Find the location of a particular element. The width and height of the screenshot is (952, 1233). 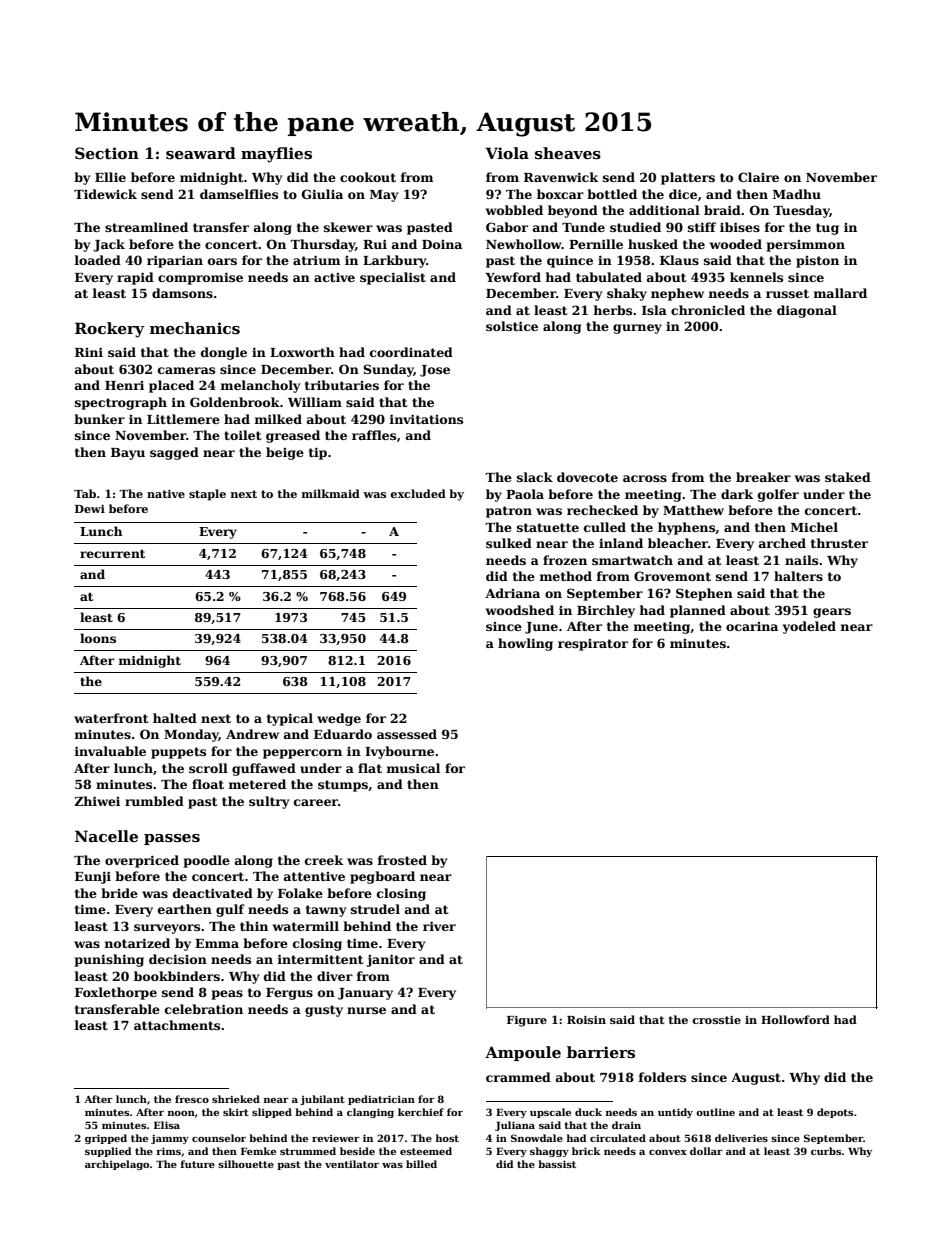

bassist is located at coordinates (557, 1164).
